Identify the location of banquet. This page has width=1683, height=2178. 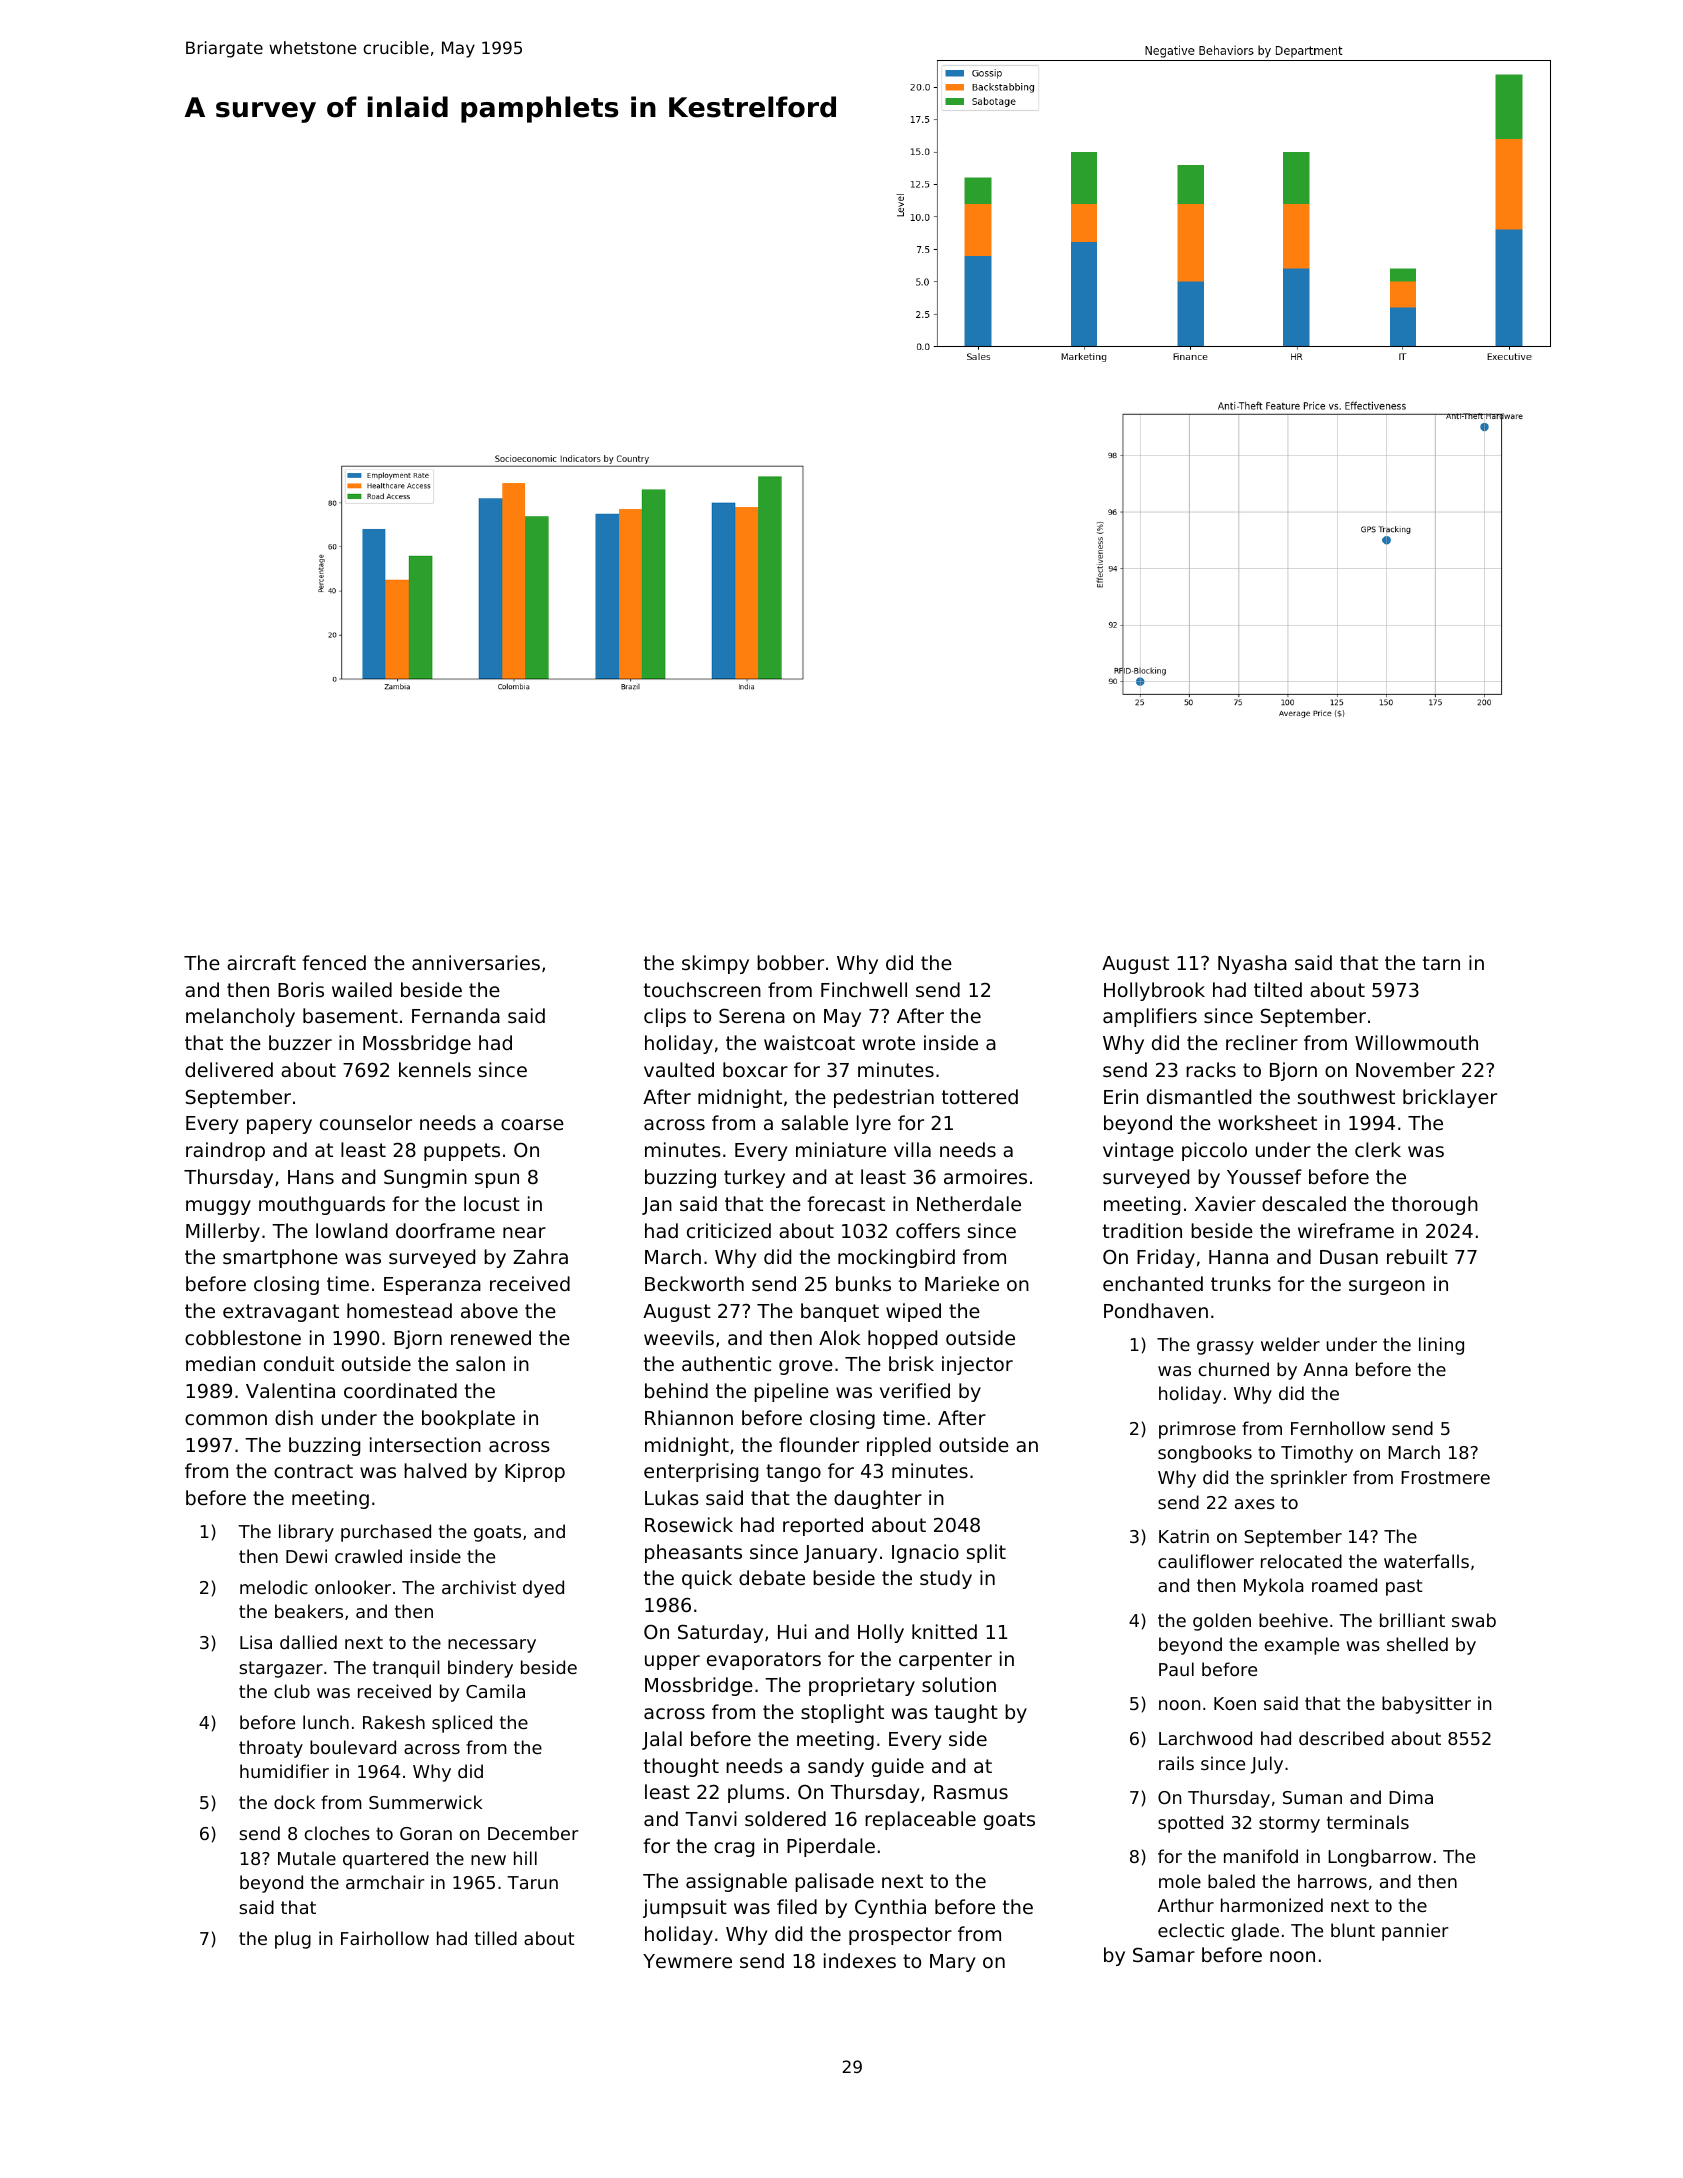
(840, 1312).
